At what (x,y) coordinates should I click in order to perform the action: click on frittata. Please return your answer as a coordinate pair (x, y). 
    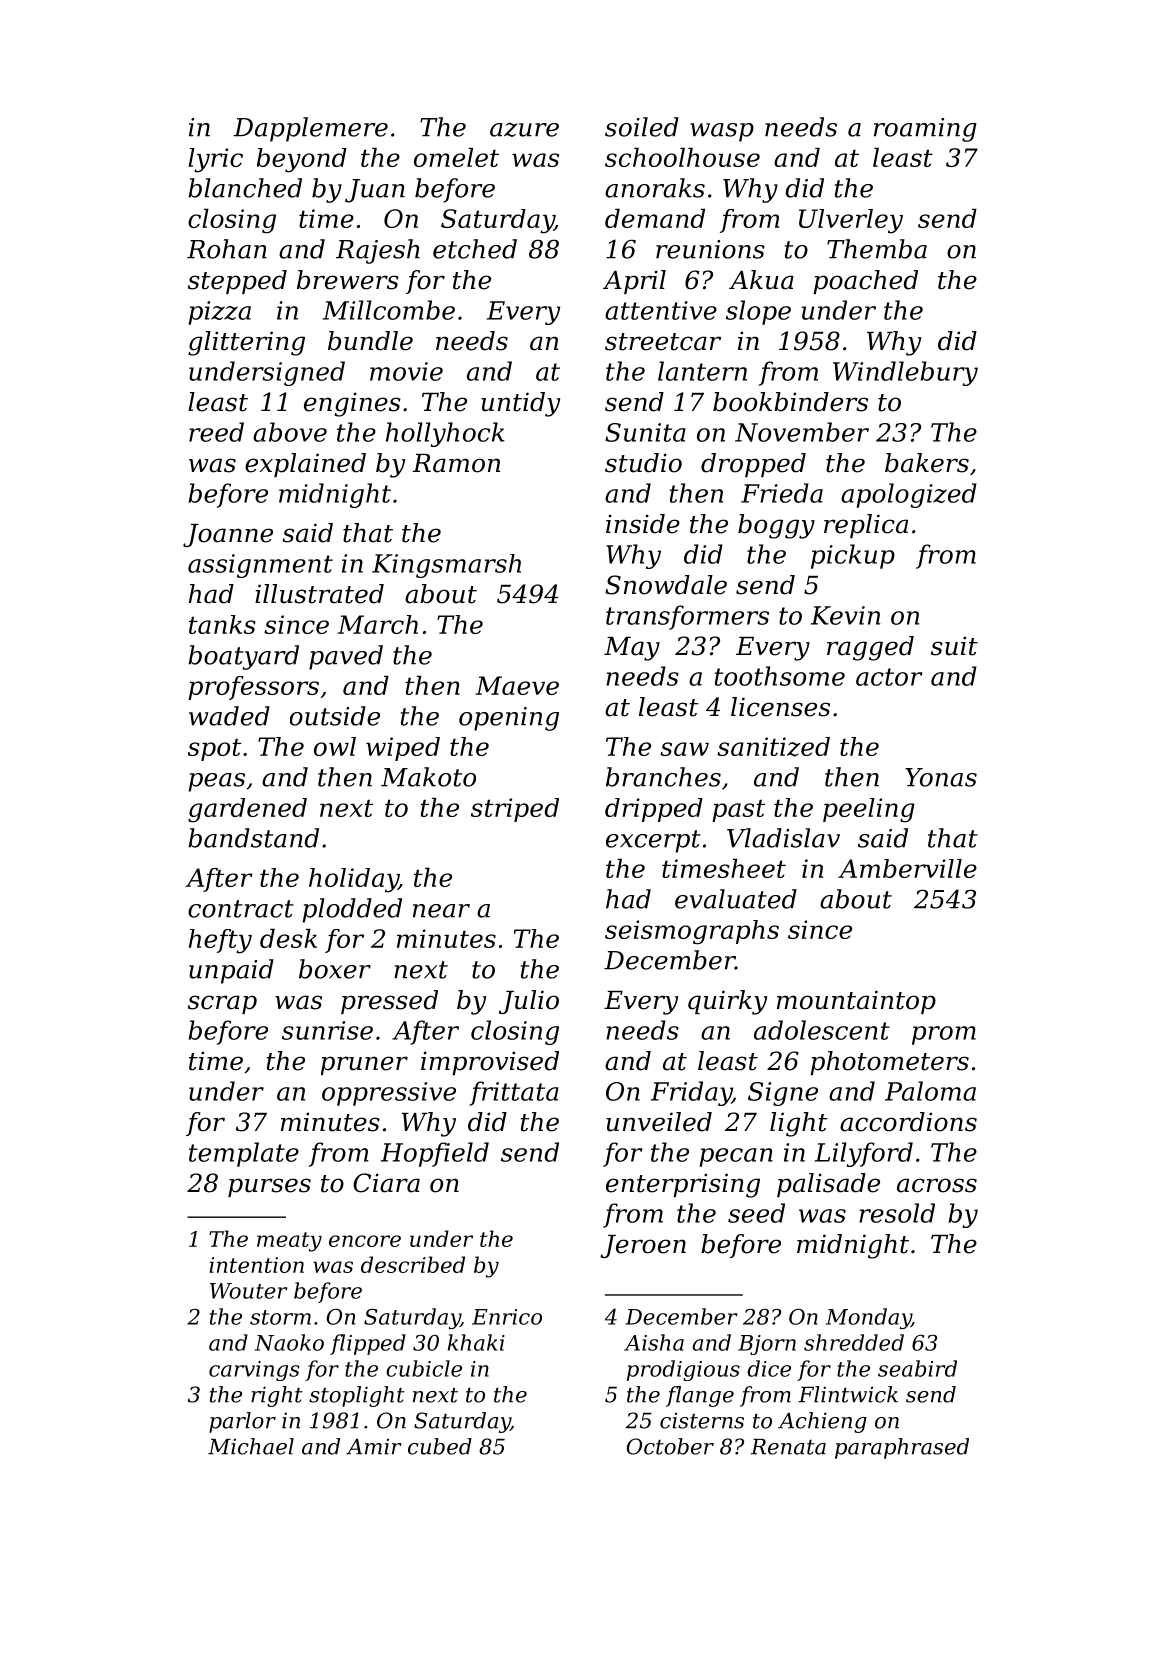
    Looking at the image, I should click on (514, 1093).
